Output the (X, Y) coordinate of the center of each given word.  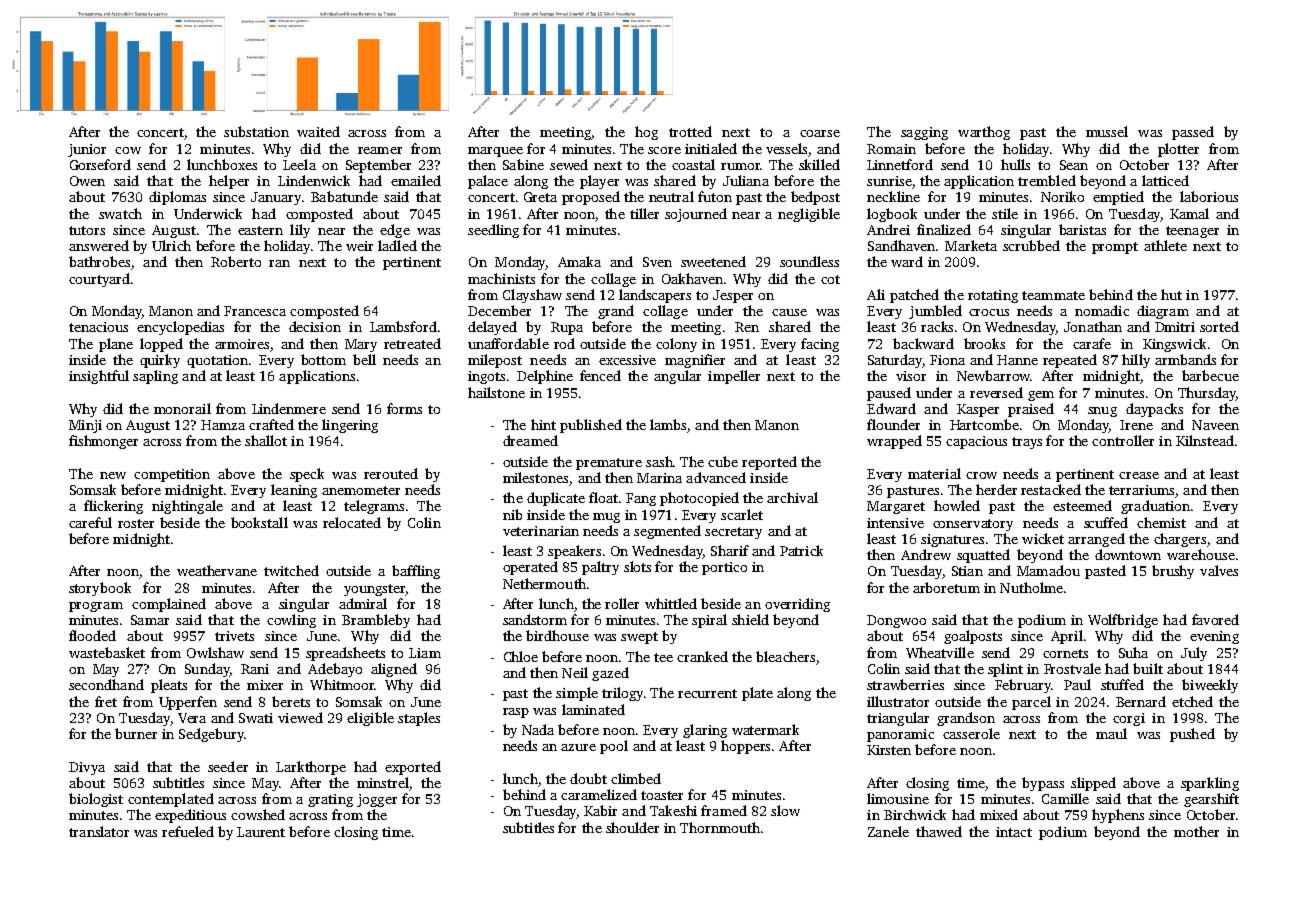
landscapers (655, 296)
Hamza (223, 425)
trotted (690, 131)
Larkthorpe (311, 768)
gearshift (1211, 800)
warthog (984, 133)
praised (1031, 410)
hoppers (745, 747)
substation (256, 131)
